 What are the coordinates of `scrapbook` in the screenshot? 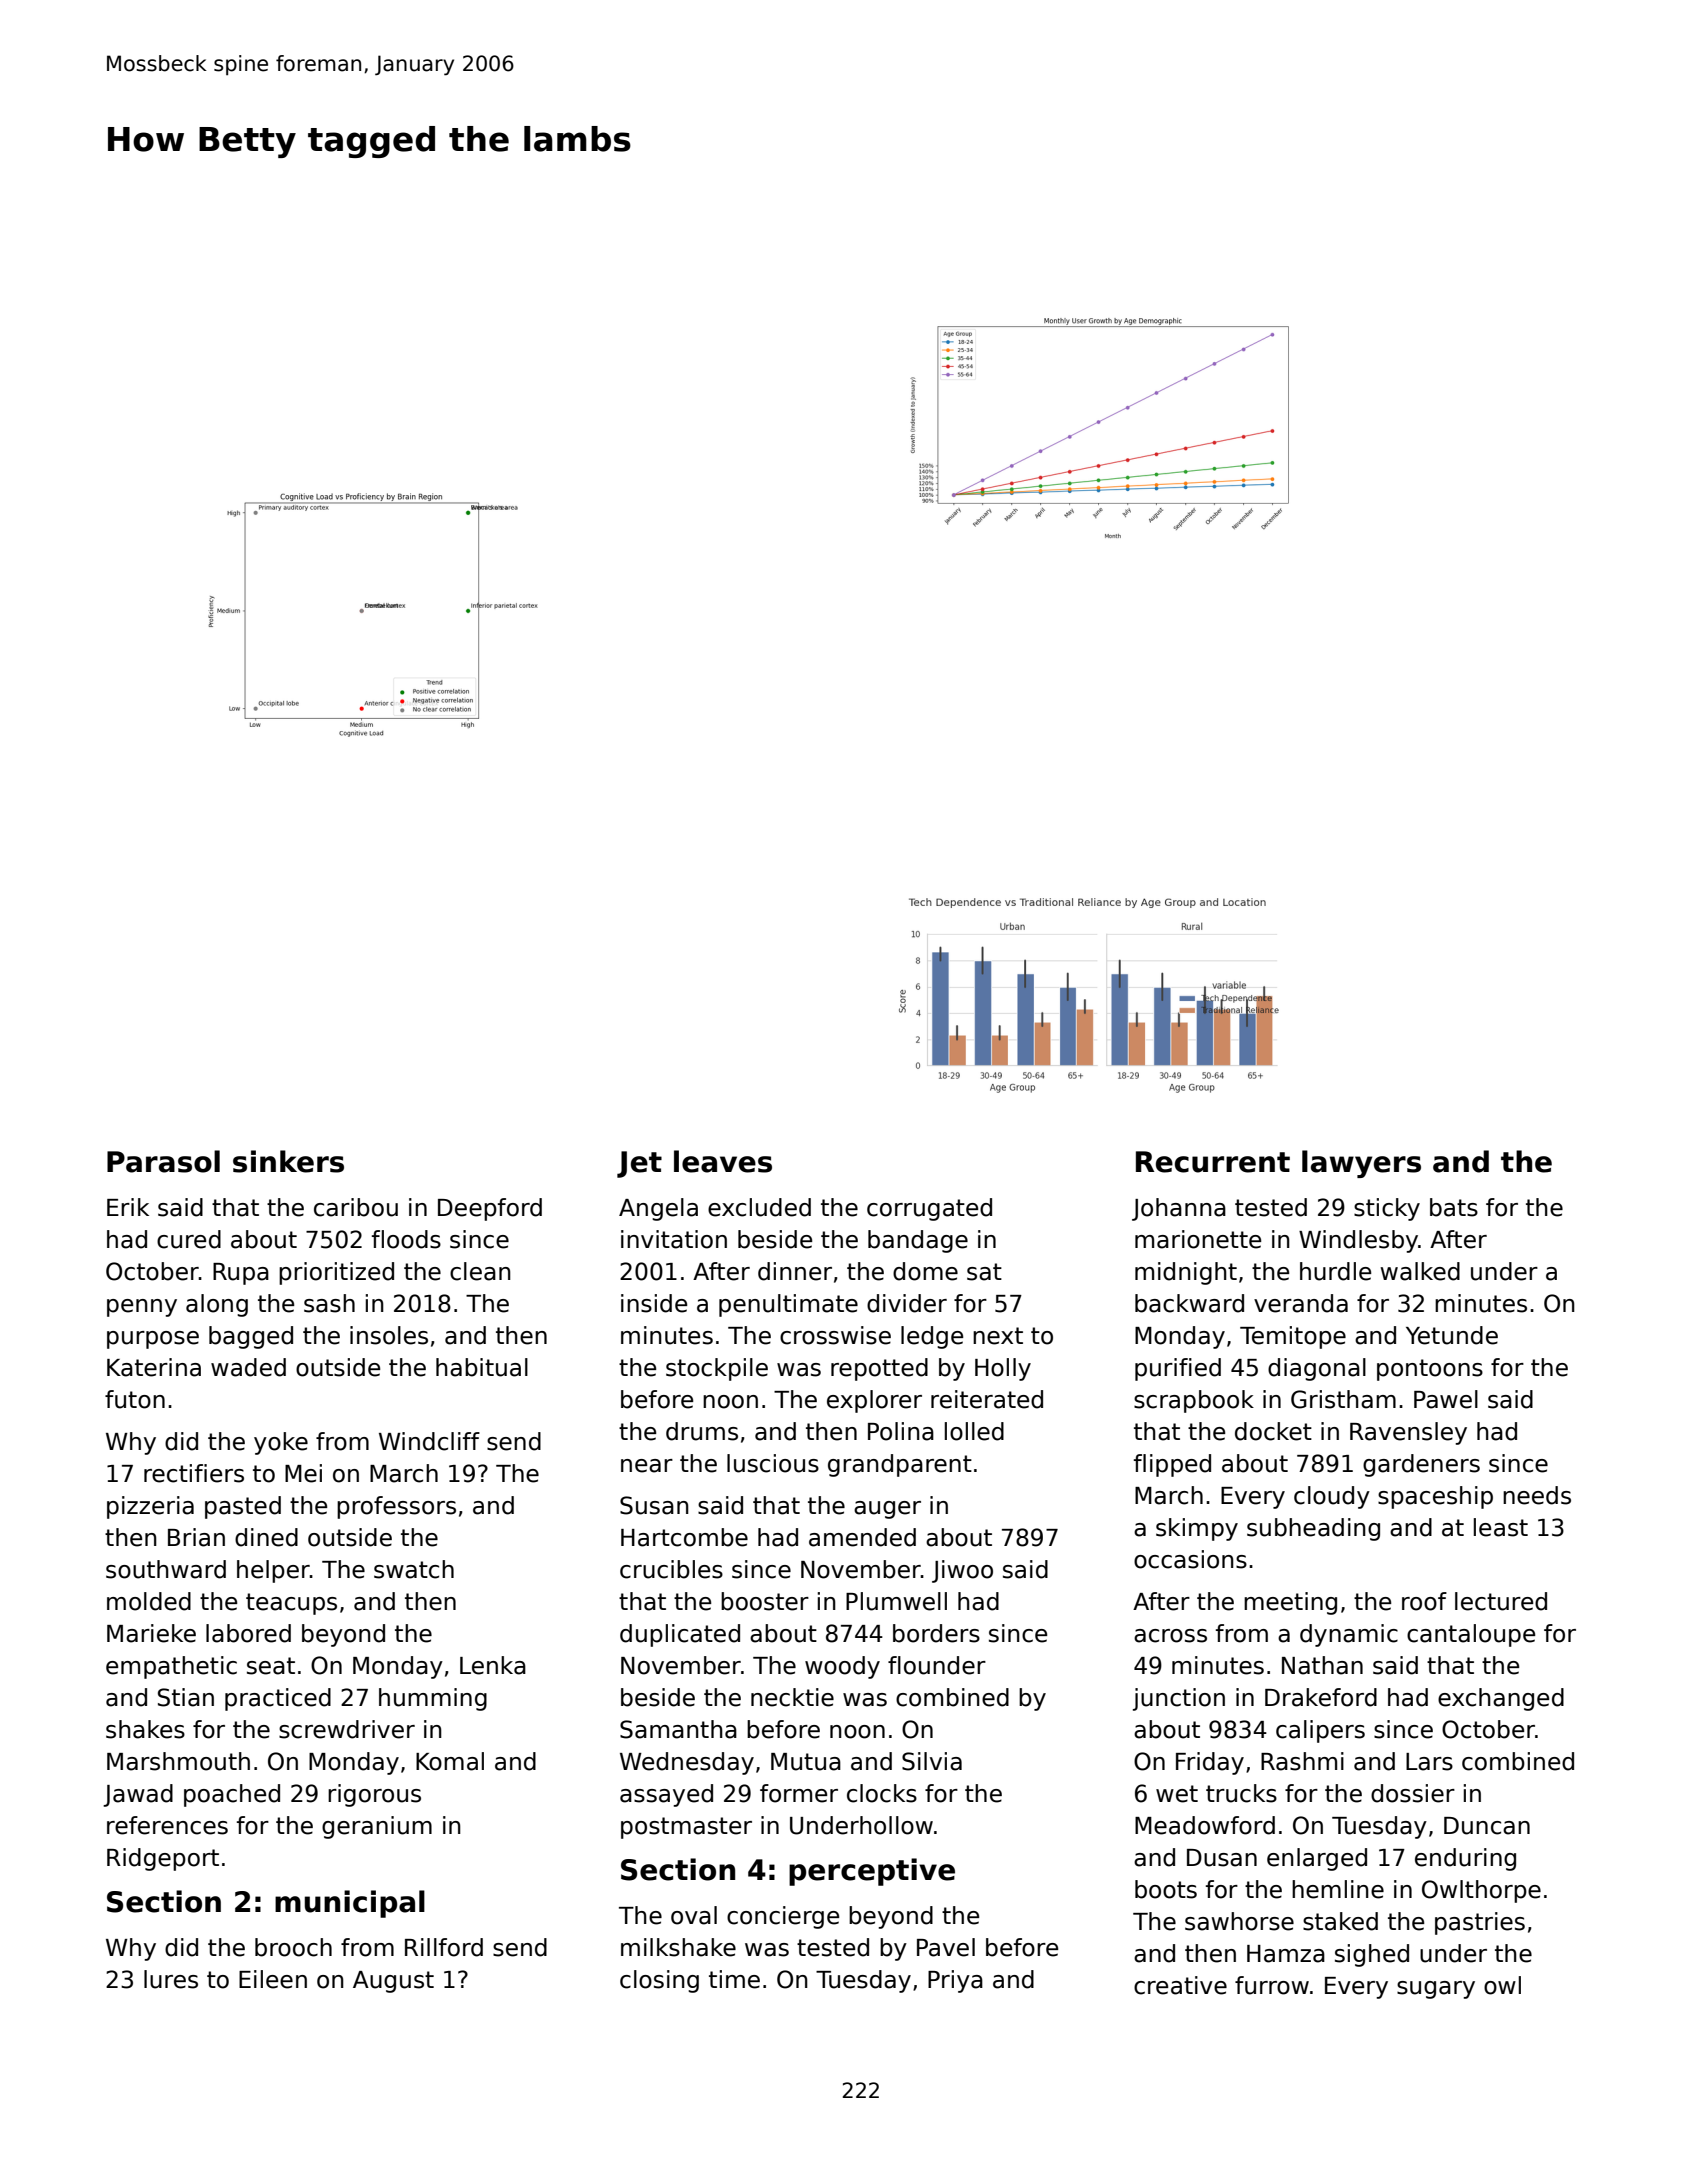 It's located at (1194, 1401).
